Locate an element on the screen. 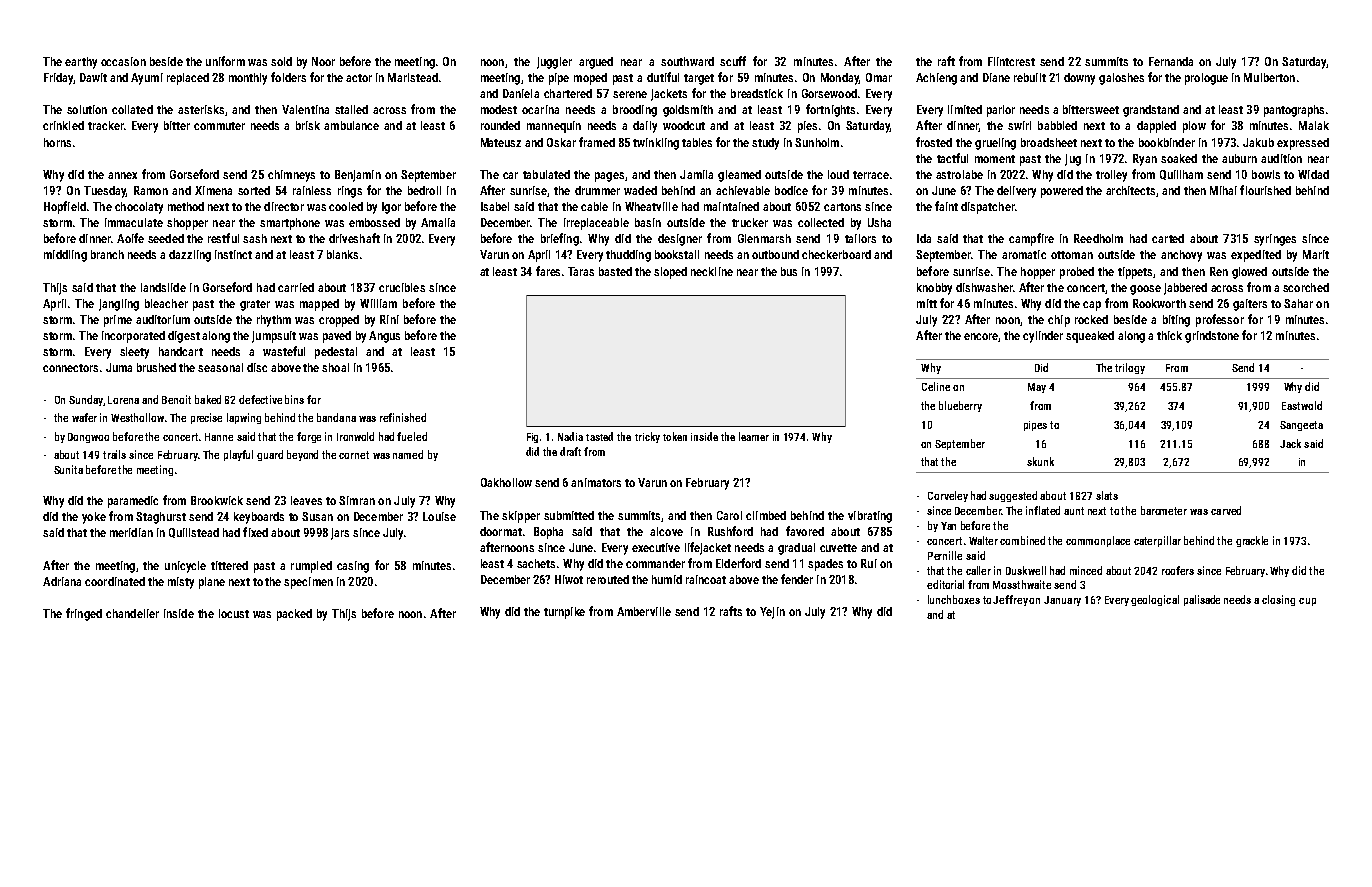 The height and width of the screenshot is (887, 1372). immaculate is located at coordinates (134, 222).
